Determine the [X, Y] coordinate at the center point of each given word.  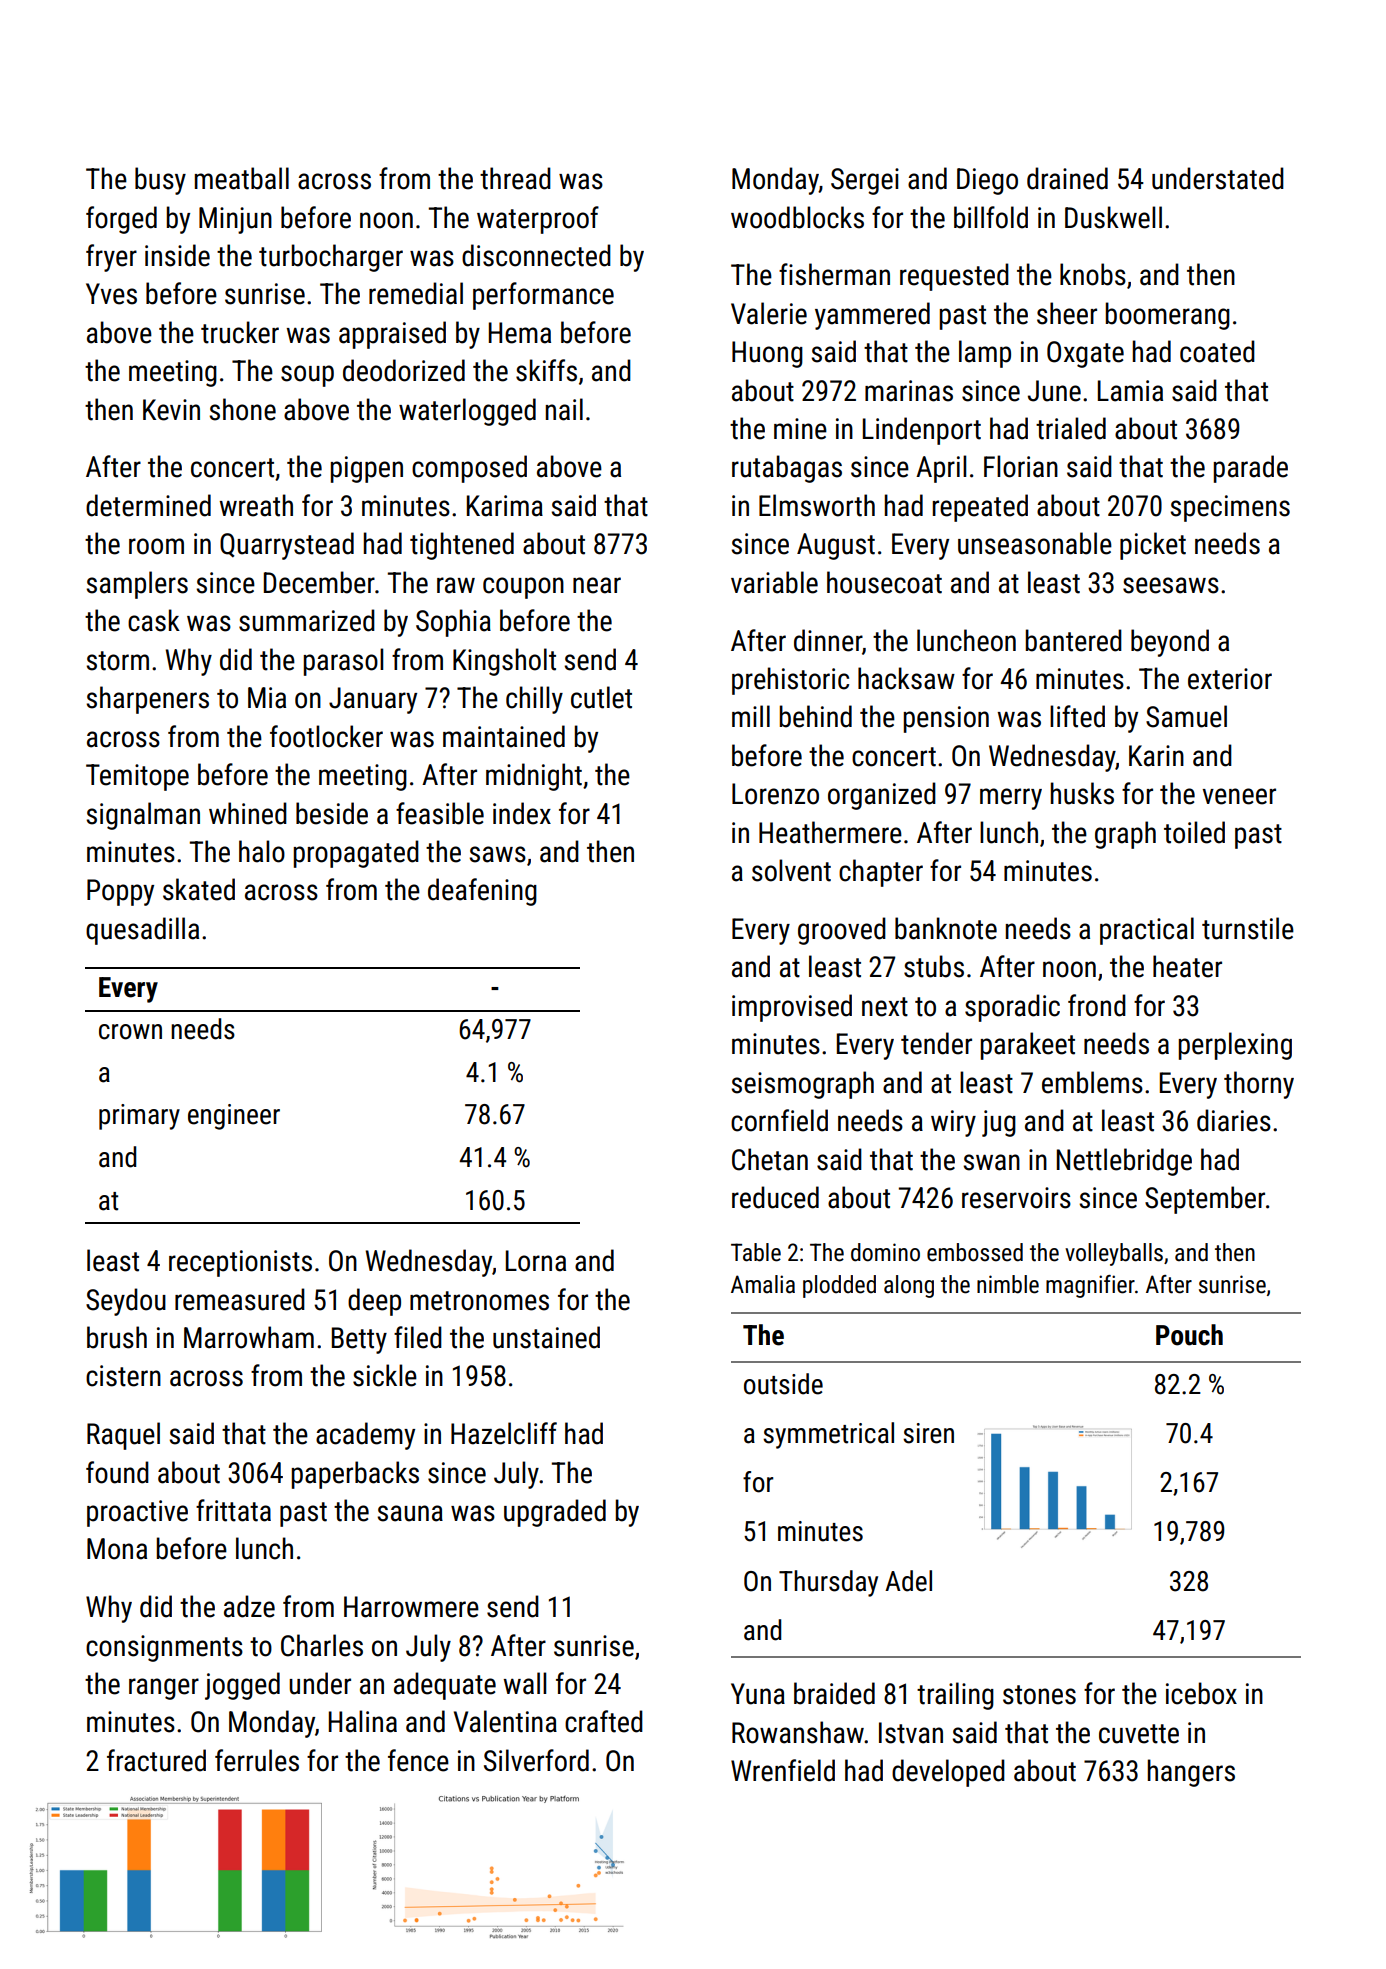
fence [418, 1760]
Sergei [865, 181]
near [597, 585]
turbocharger [331, 258]
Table [756, 1252]
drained [1067, 178]
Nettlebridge [1124, 1162]
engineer [234, 1117]
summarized [307, 620]
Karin [1156, 756]
